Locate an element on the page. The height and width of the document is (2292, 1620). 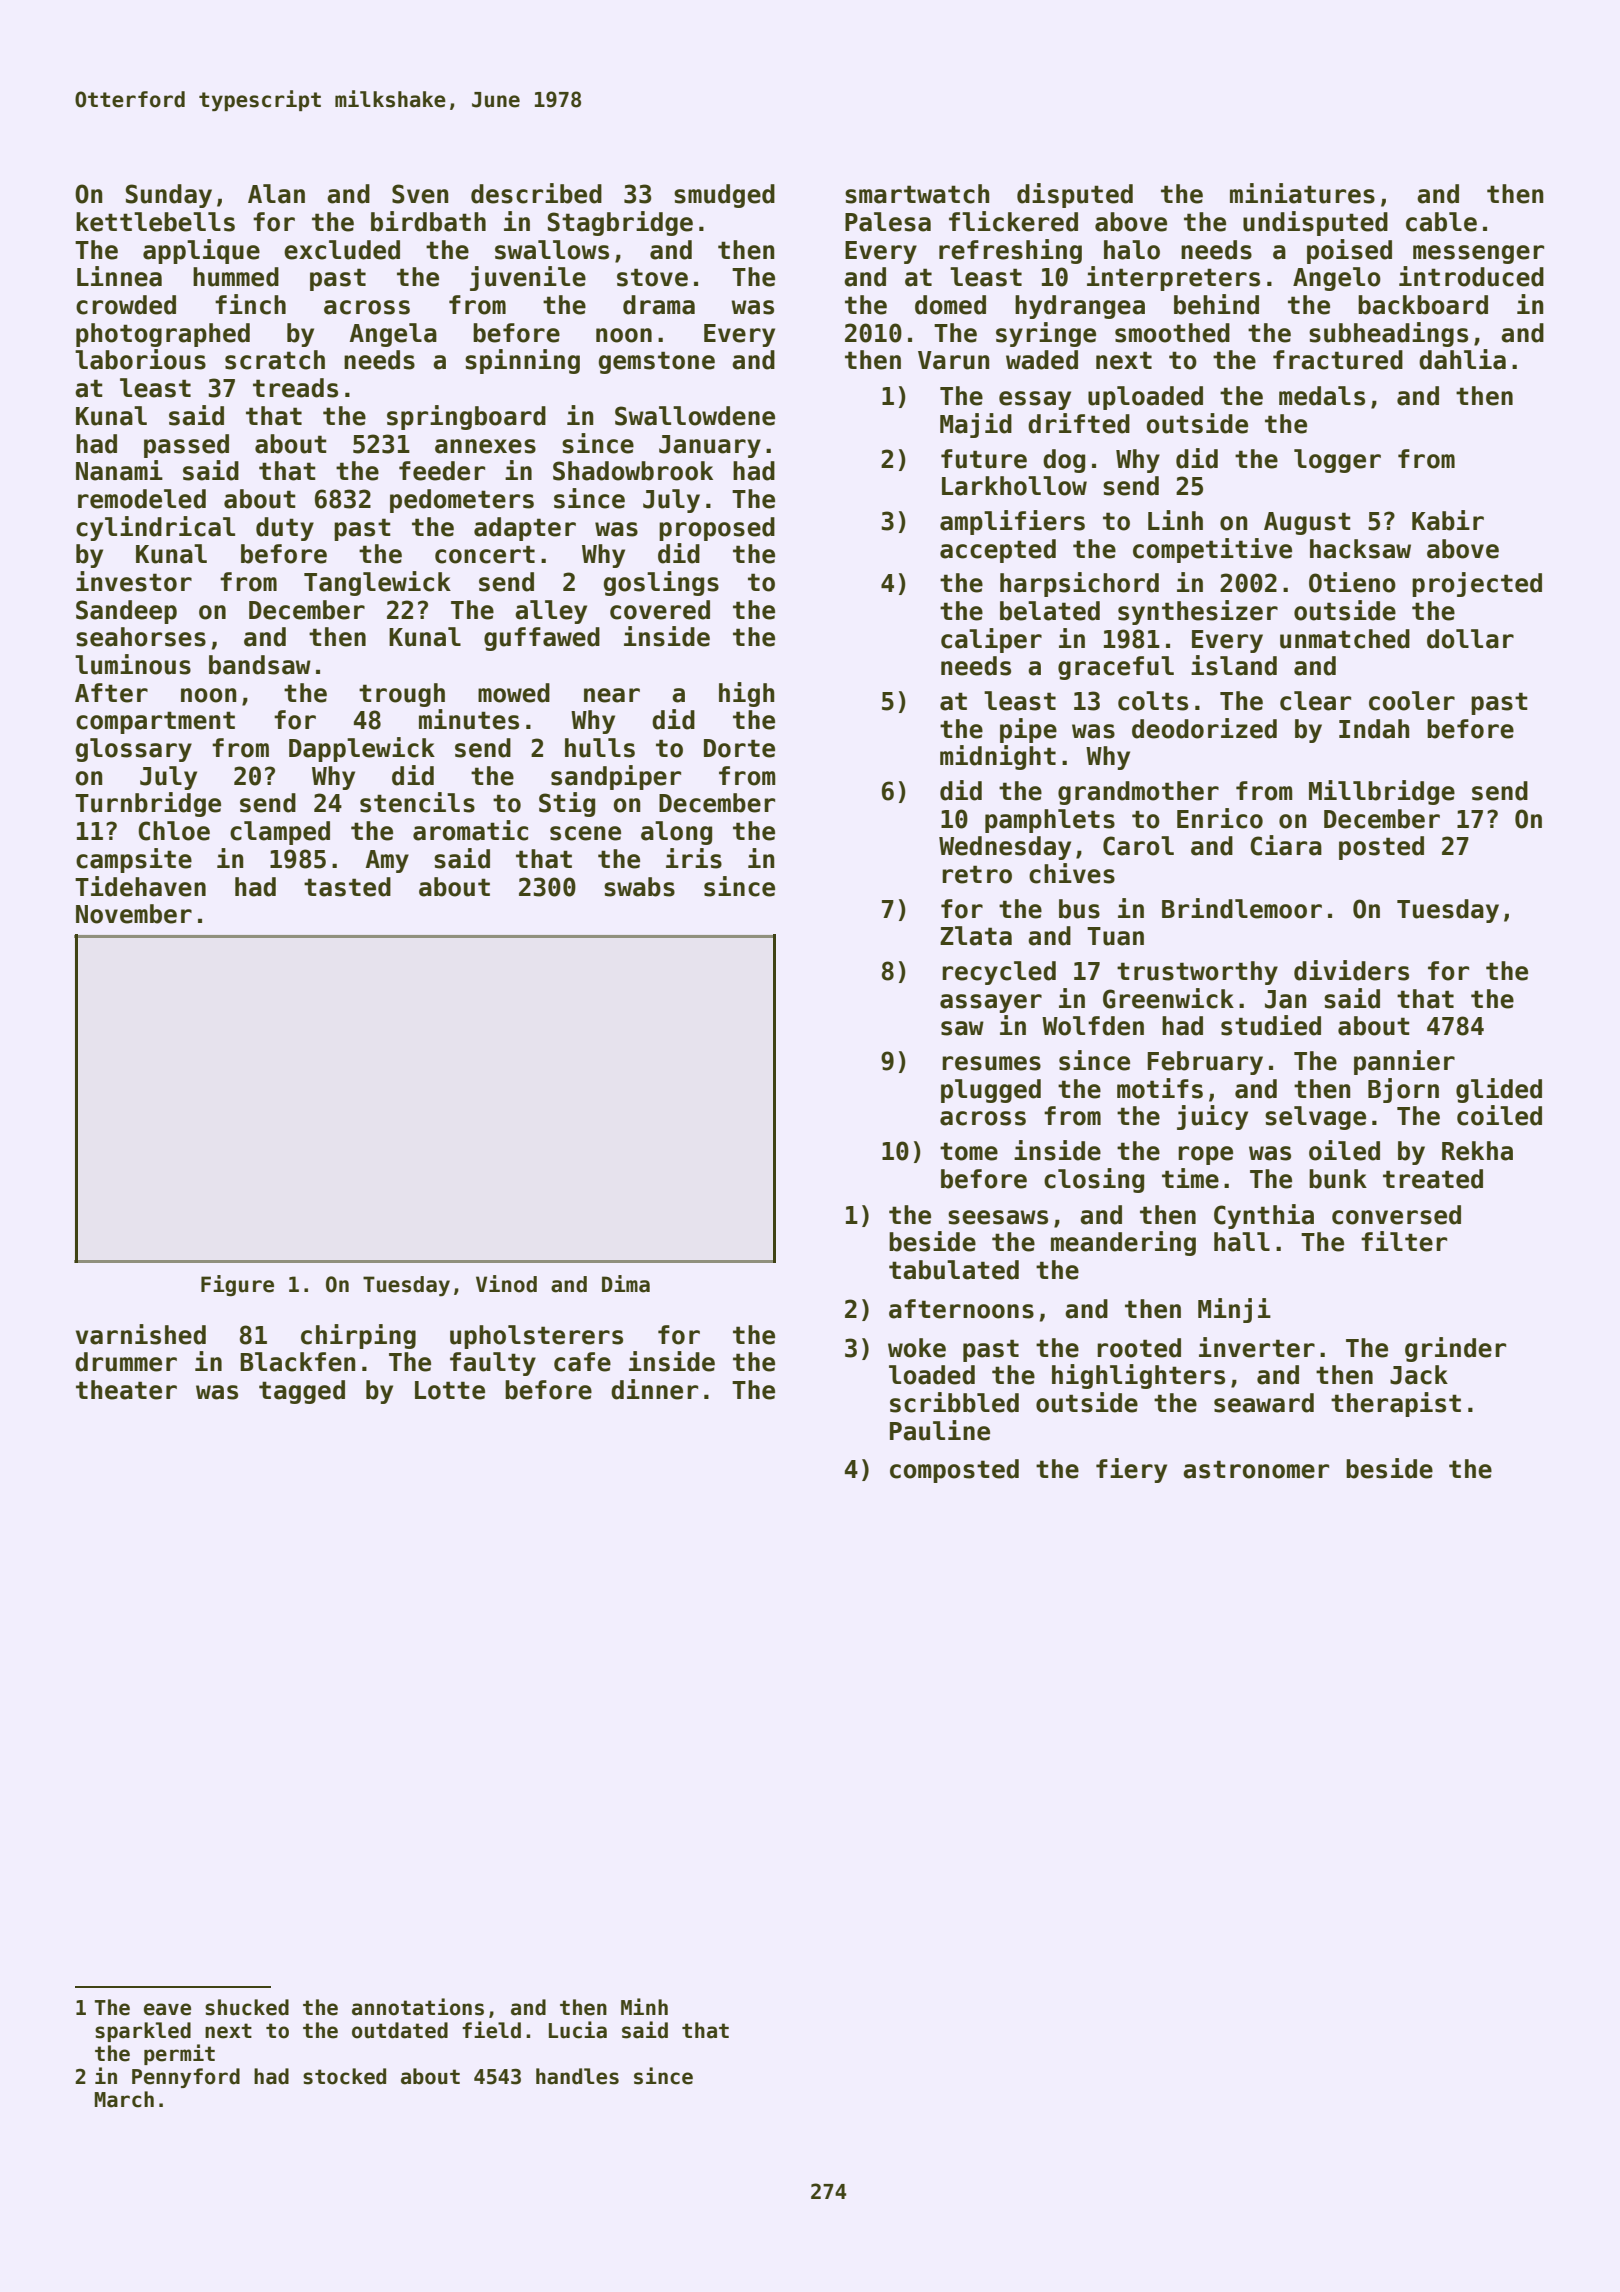
pannier is located at coordinates (1404, 1062).
